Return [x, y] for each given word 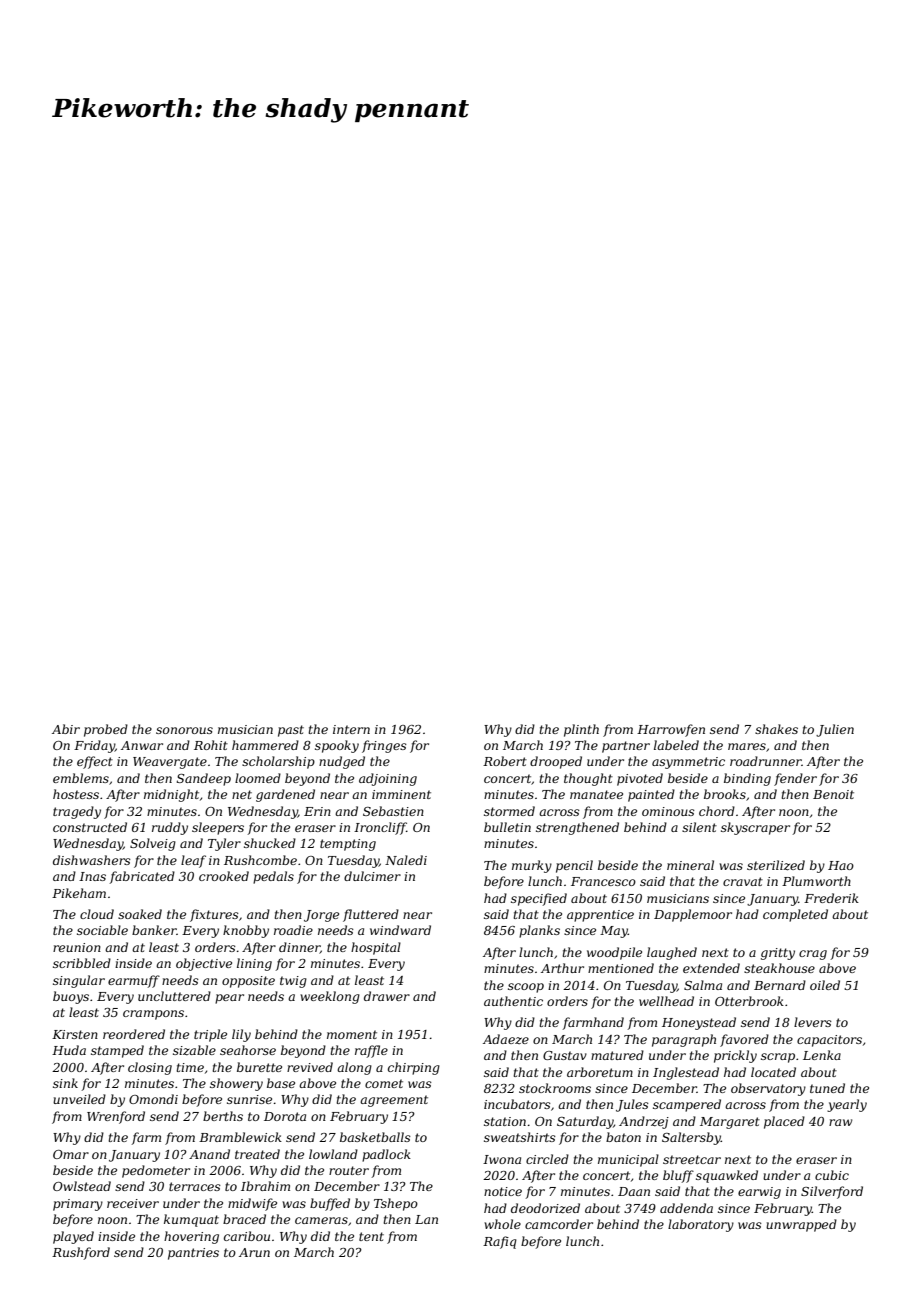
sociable [102, 930]
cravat [743, 881]
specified [539, 899]
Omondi [153, 1099]
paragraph [684, 1040]
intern [351, 729]
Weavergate [170, 763]
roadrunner [766, 761]
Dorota [285, 1116]
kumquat [191, 1220]
